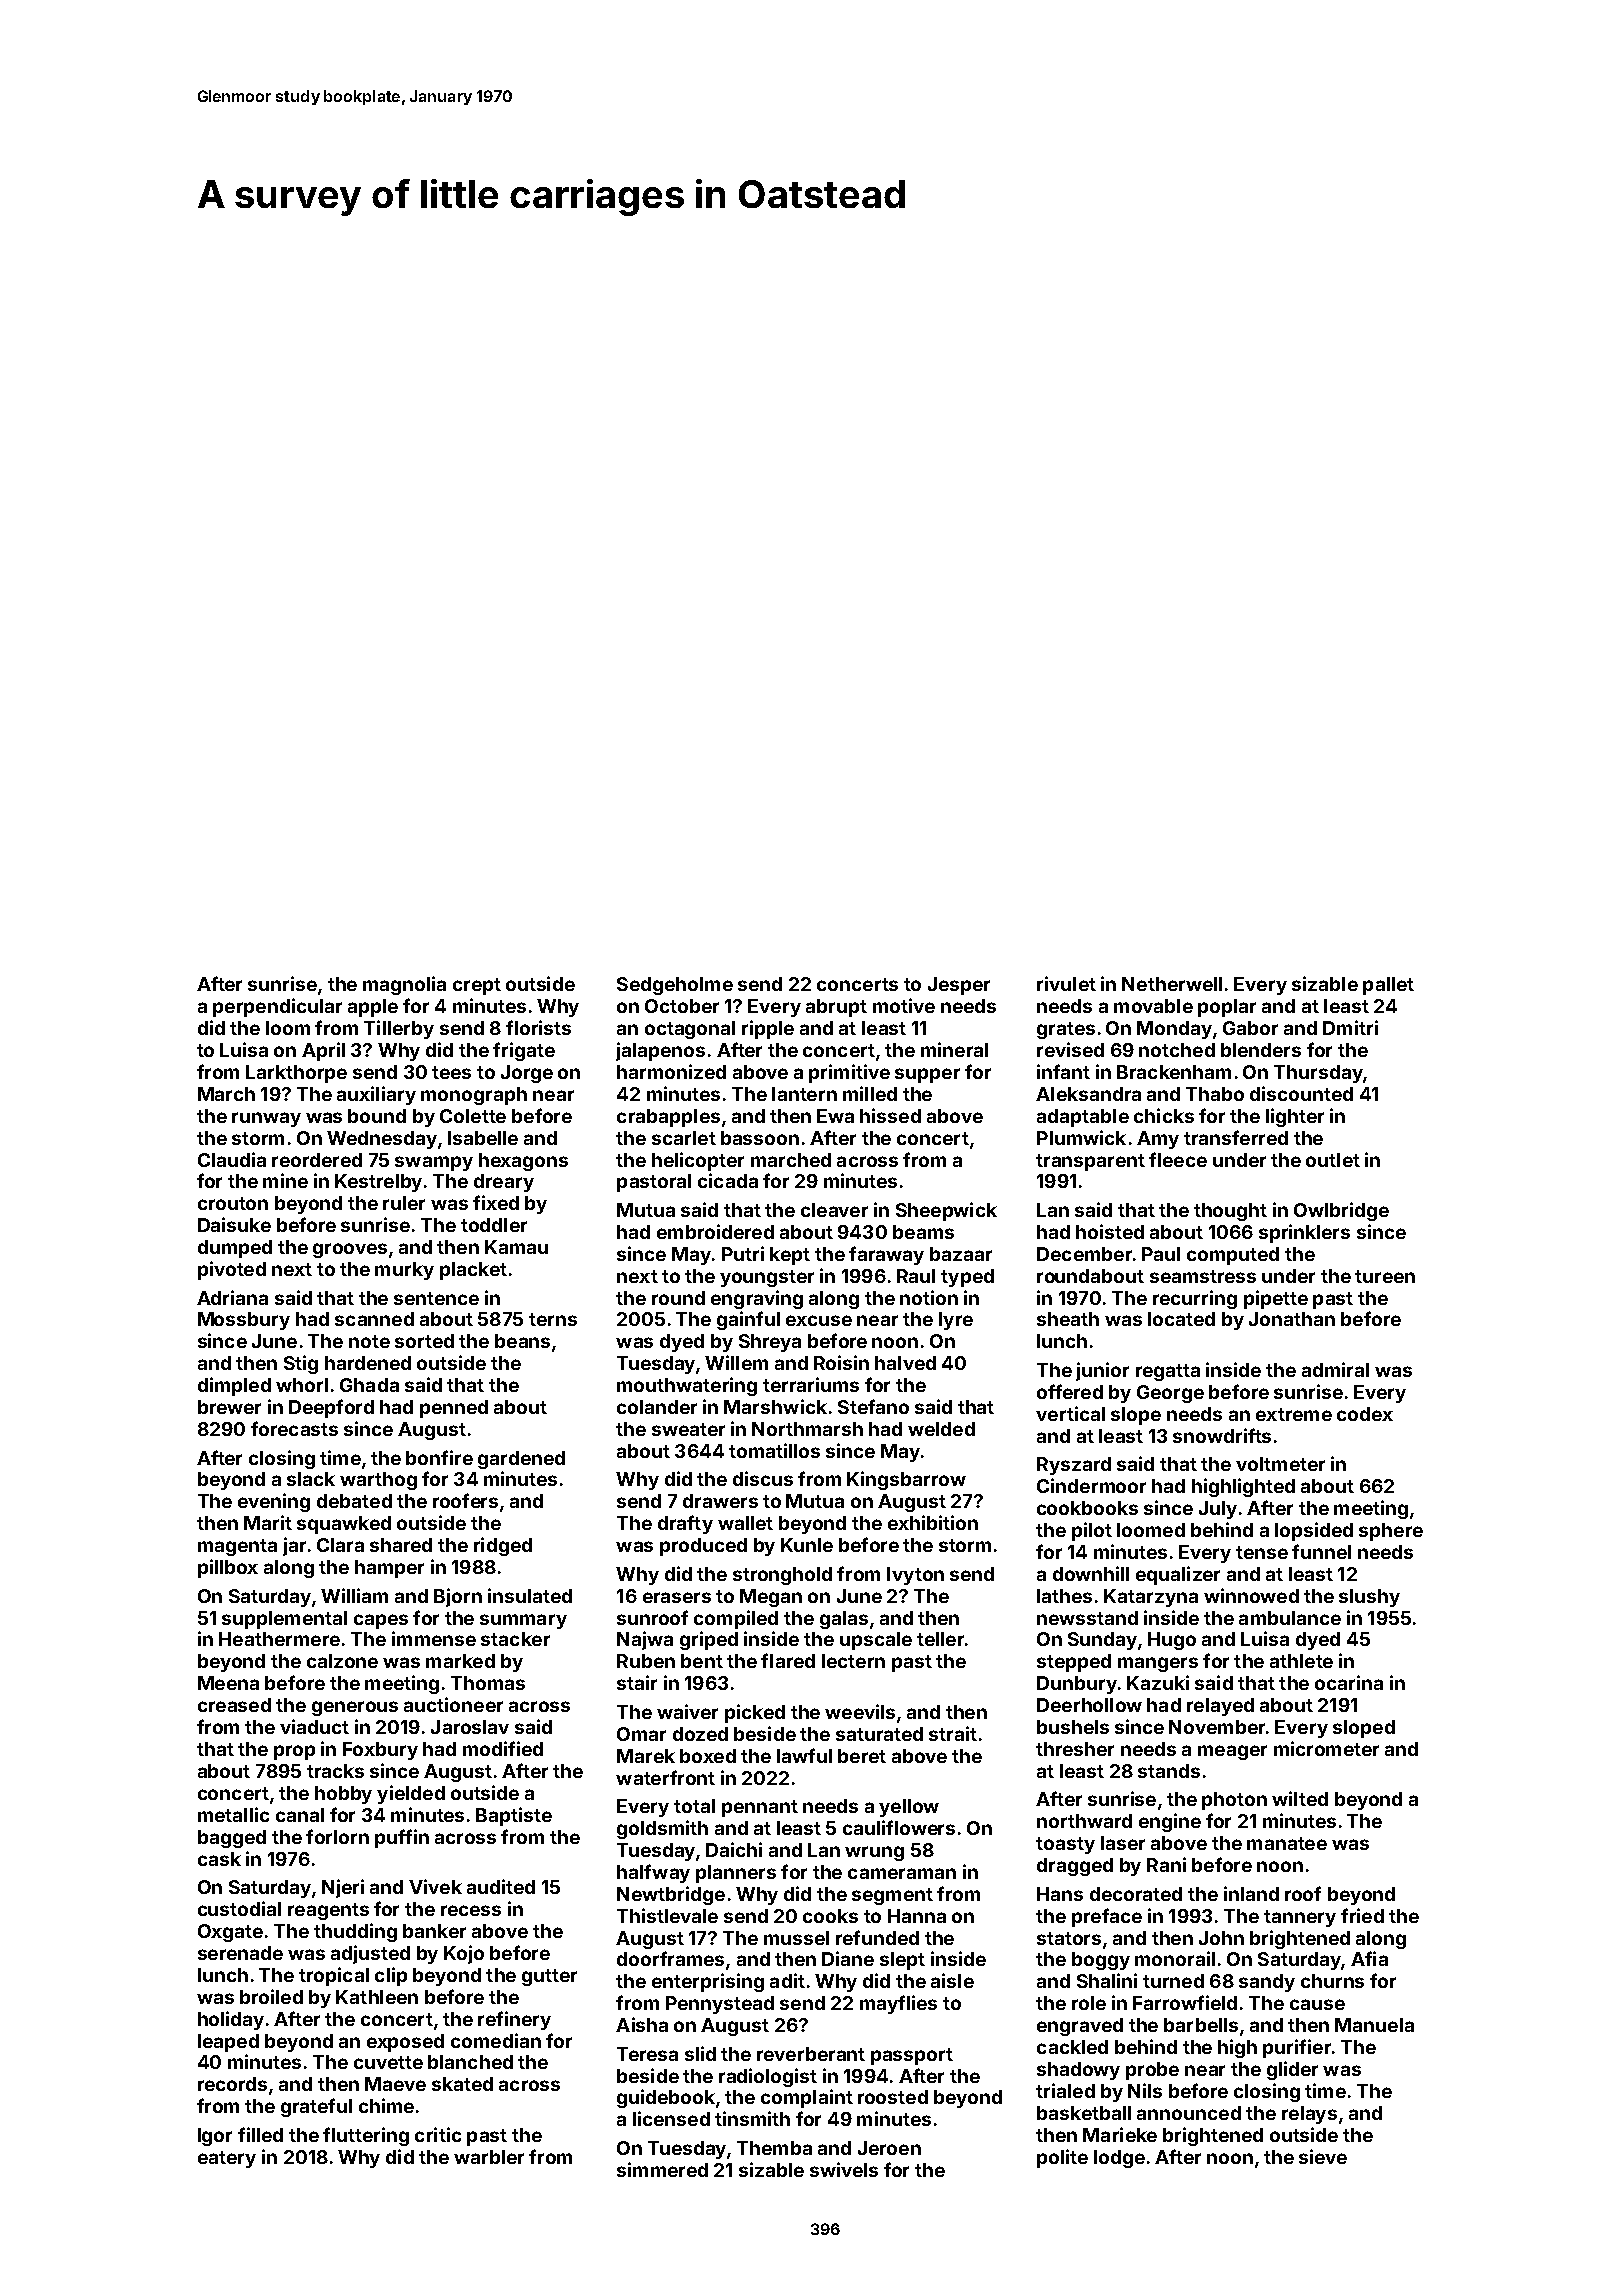 The image size is (1620, 2292). Describe the element at coordinates (684, 1138) in the screenshot. I see `scarlet` at that location.
